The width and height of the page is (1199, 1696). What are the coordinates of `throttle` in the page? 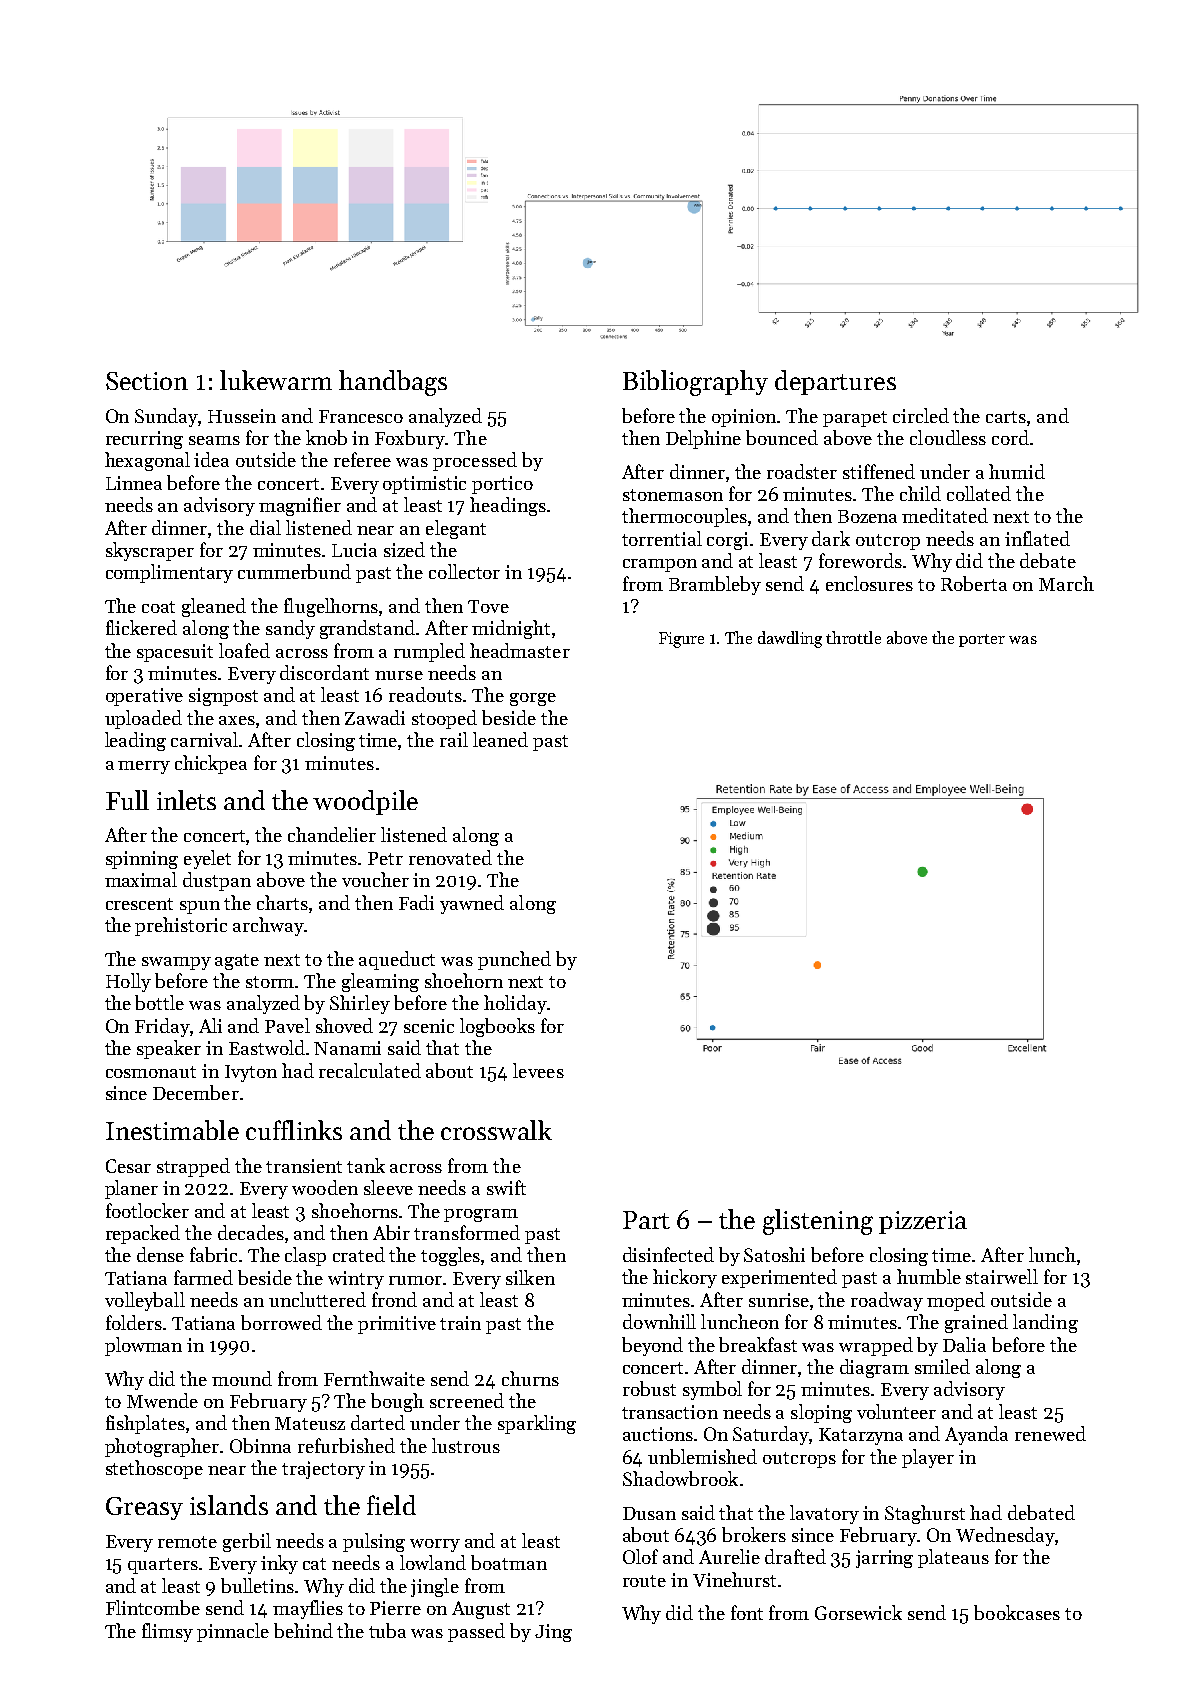 It's located at (853, 637).
